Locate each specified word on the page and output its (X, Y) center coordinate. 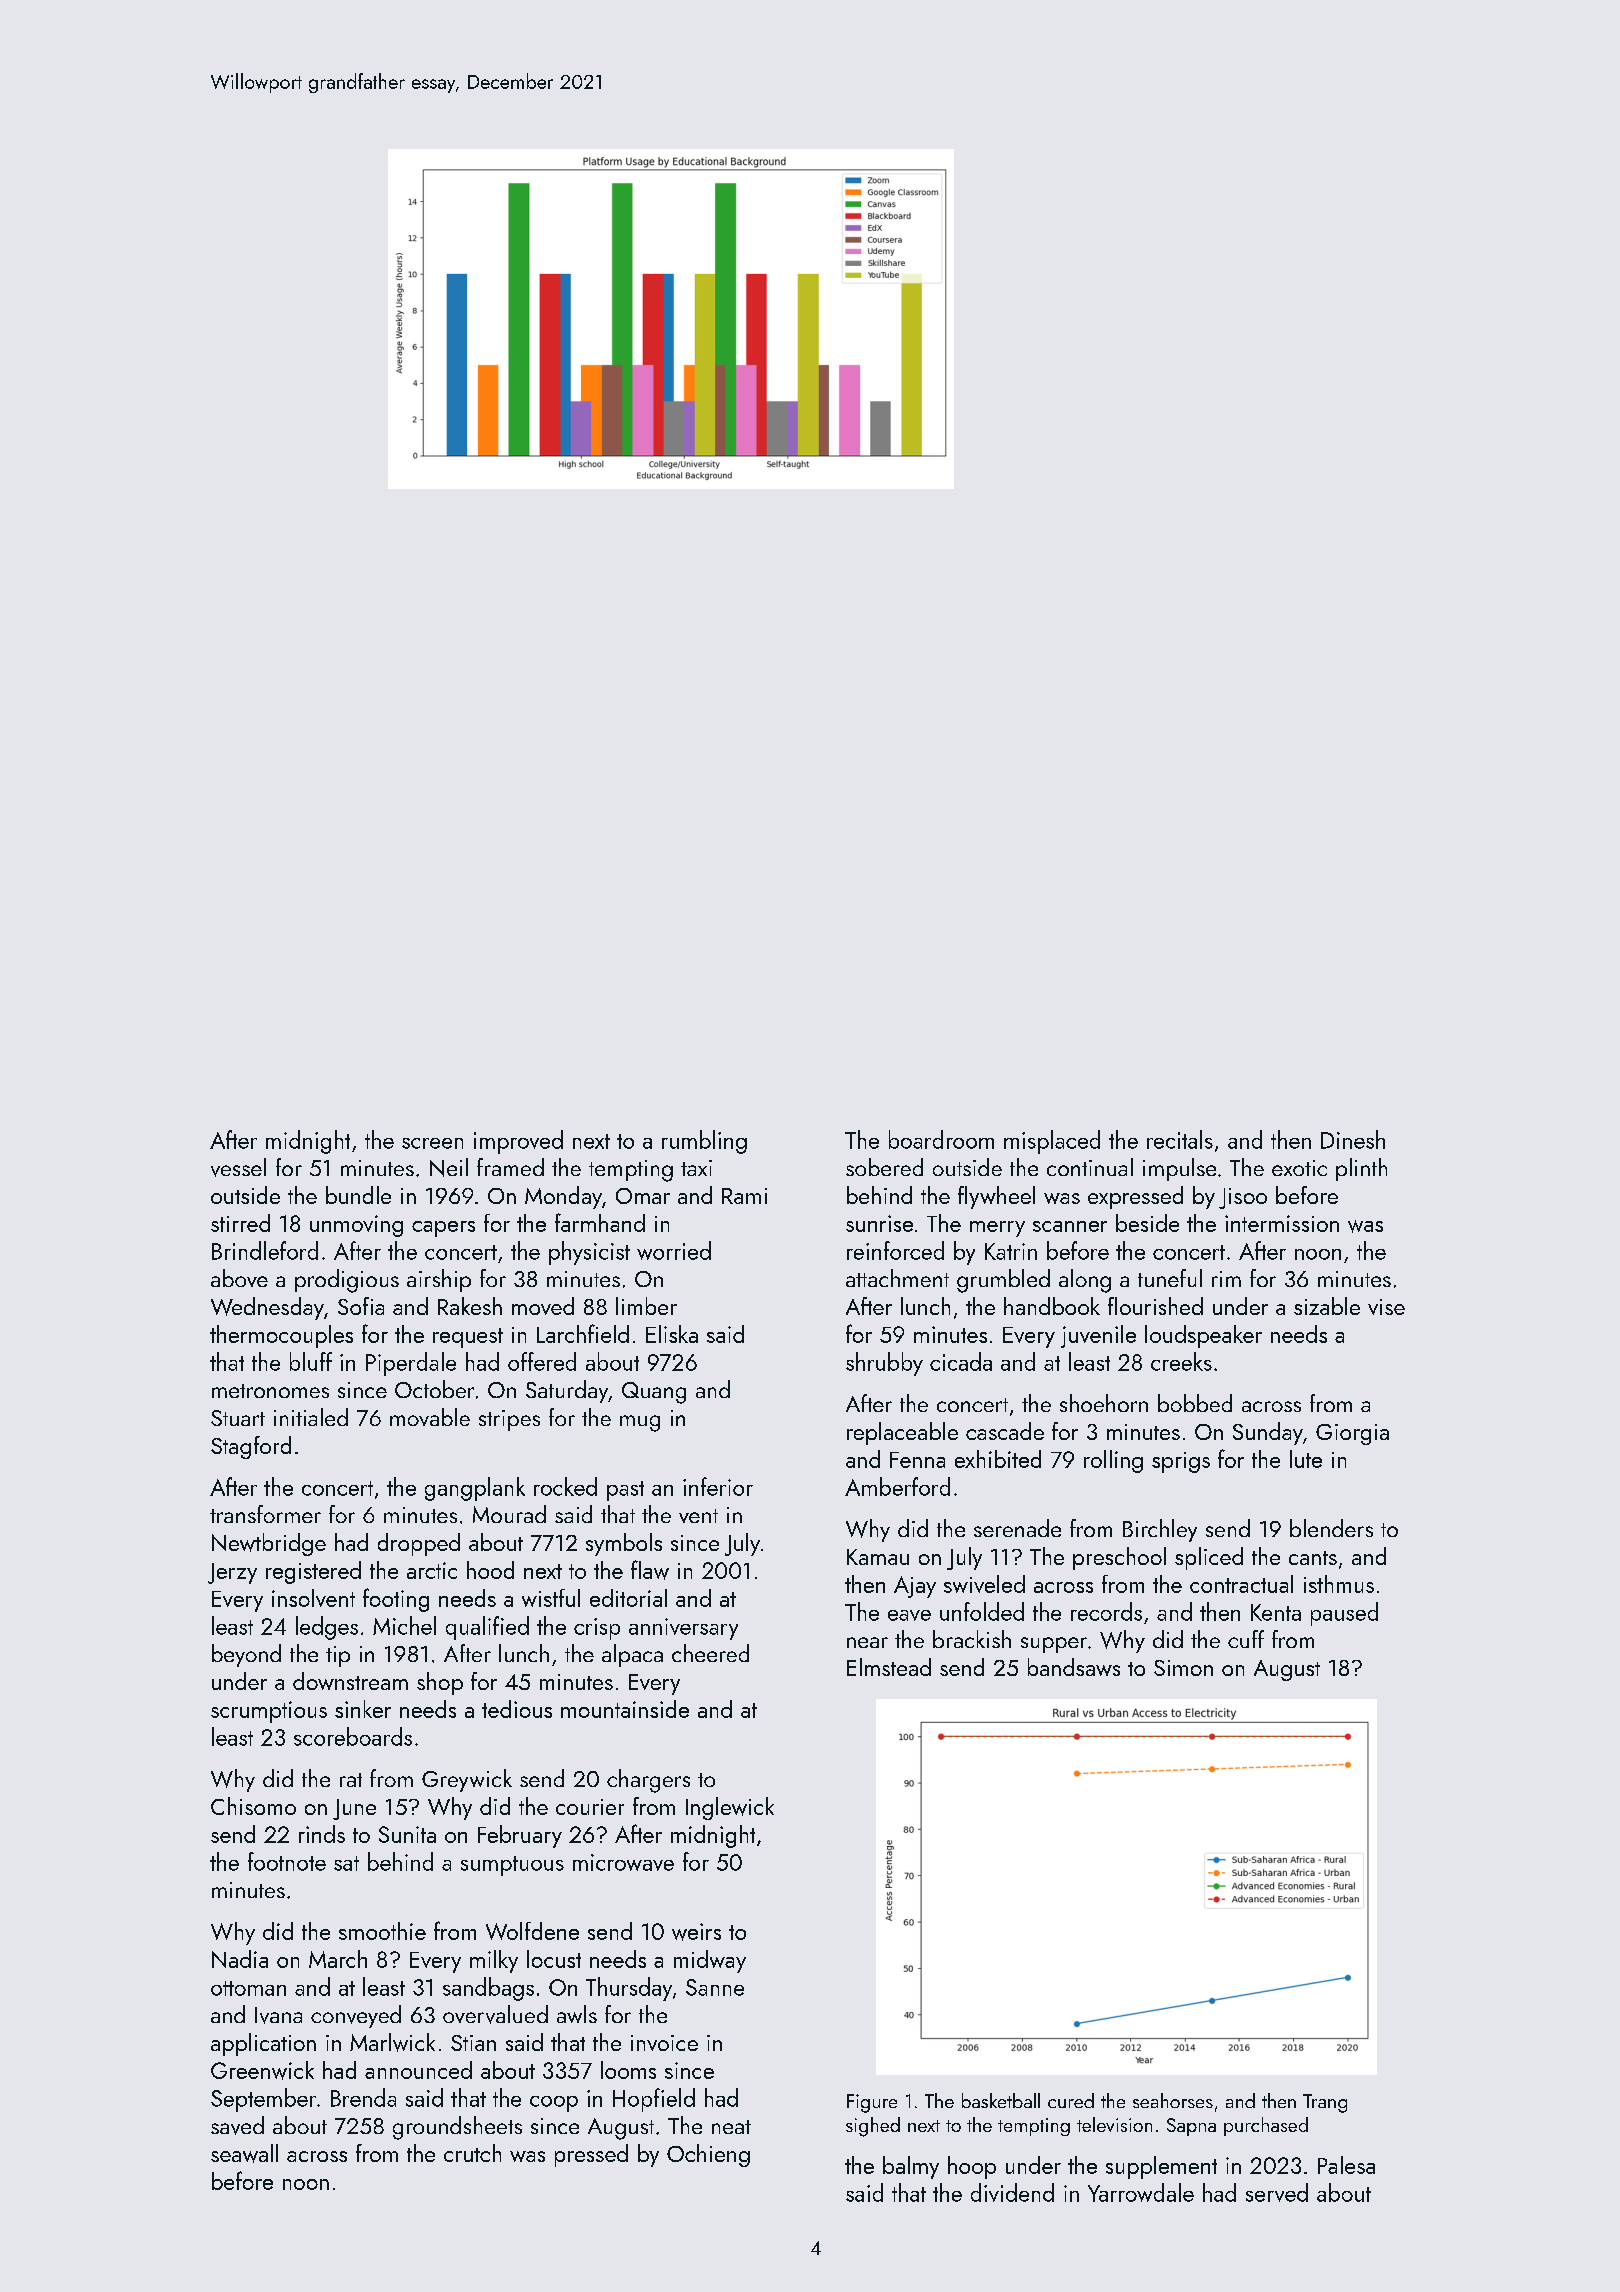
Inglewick (730, 1808)
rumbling (704, 1142)
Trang (1325, 2103)
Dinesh (1353, 1139)
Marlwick (392, 2042)
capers (443, 1229)
